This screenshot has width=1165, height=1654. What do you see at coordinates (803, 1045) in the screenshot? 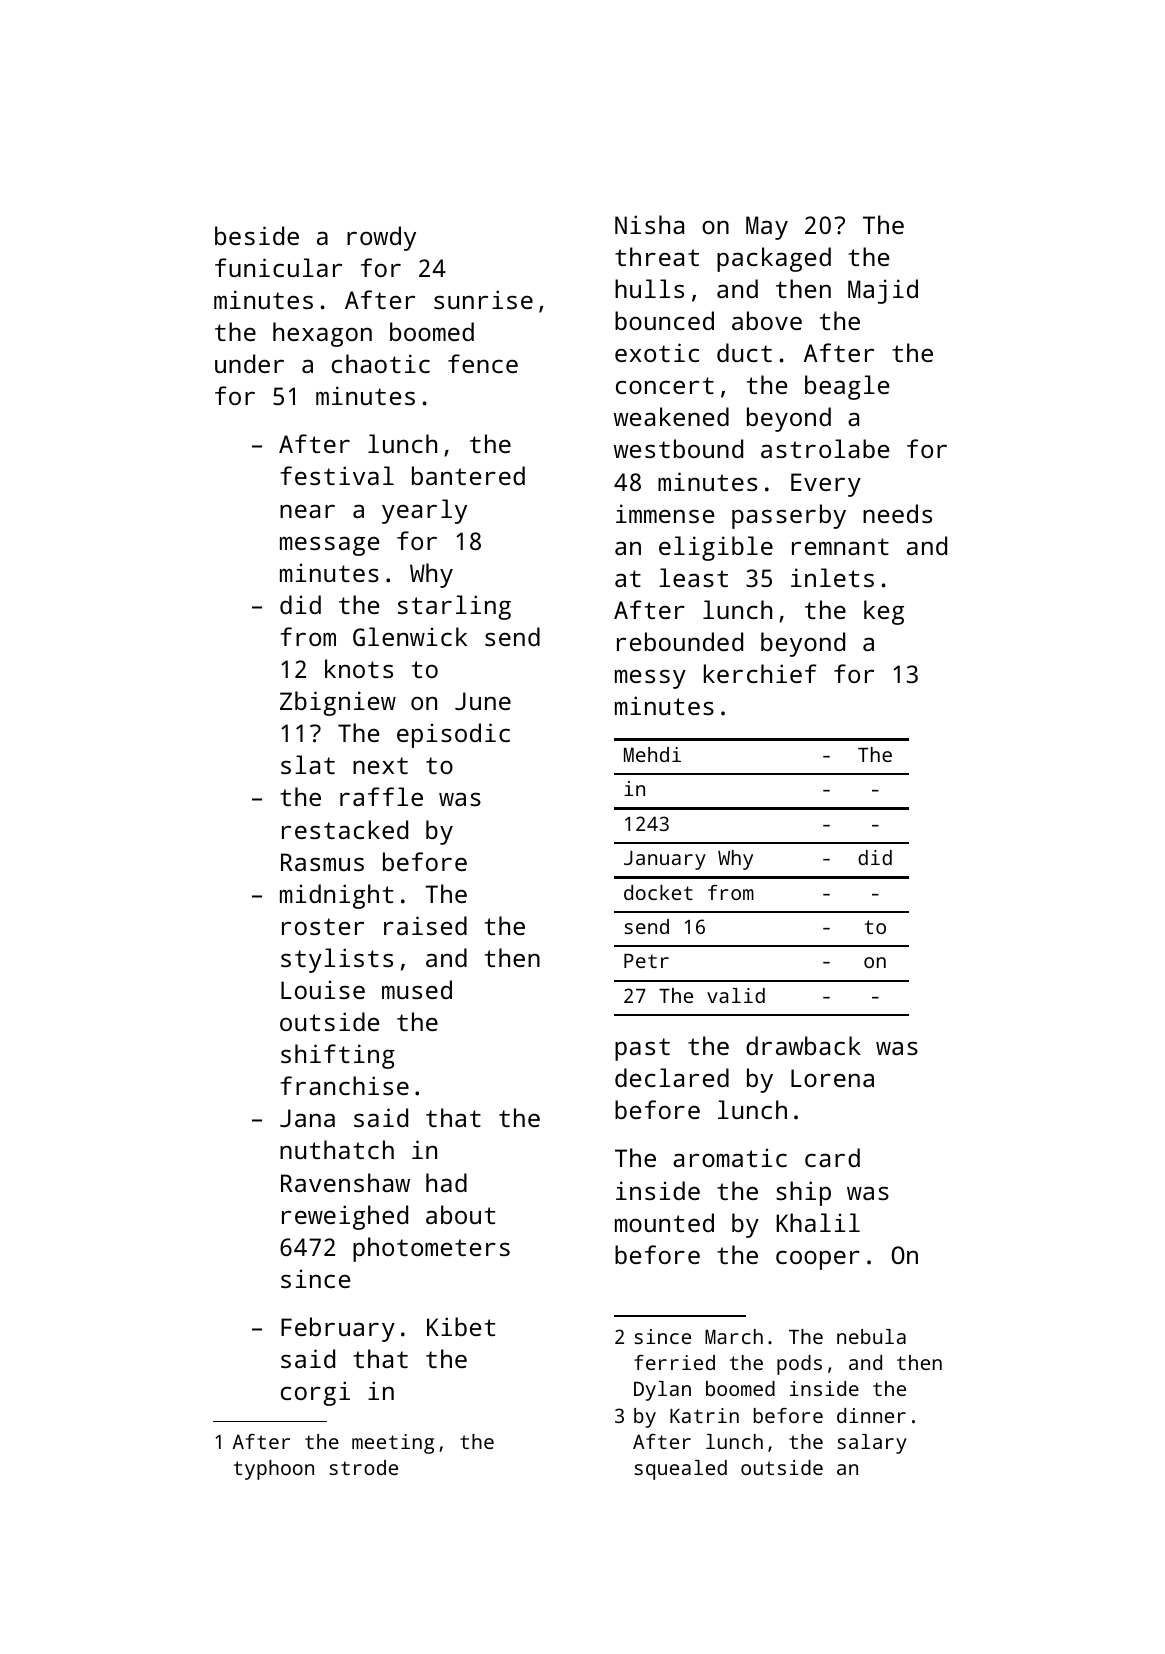
I see `drawback` at bounding box center [803, 1045].
